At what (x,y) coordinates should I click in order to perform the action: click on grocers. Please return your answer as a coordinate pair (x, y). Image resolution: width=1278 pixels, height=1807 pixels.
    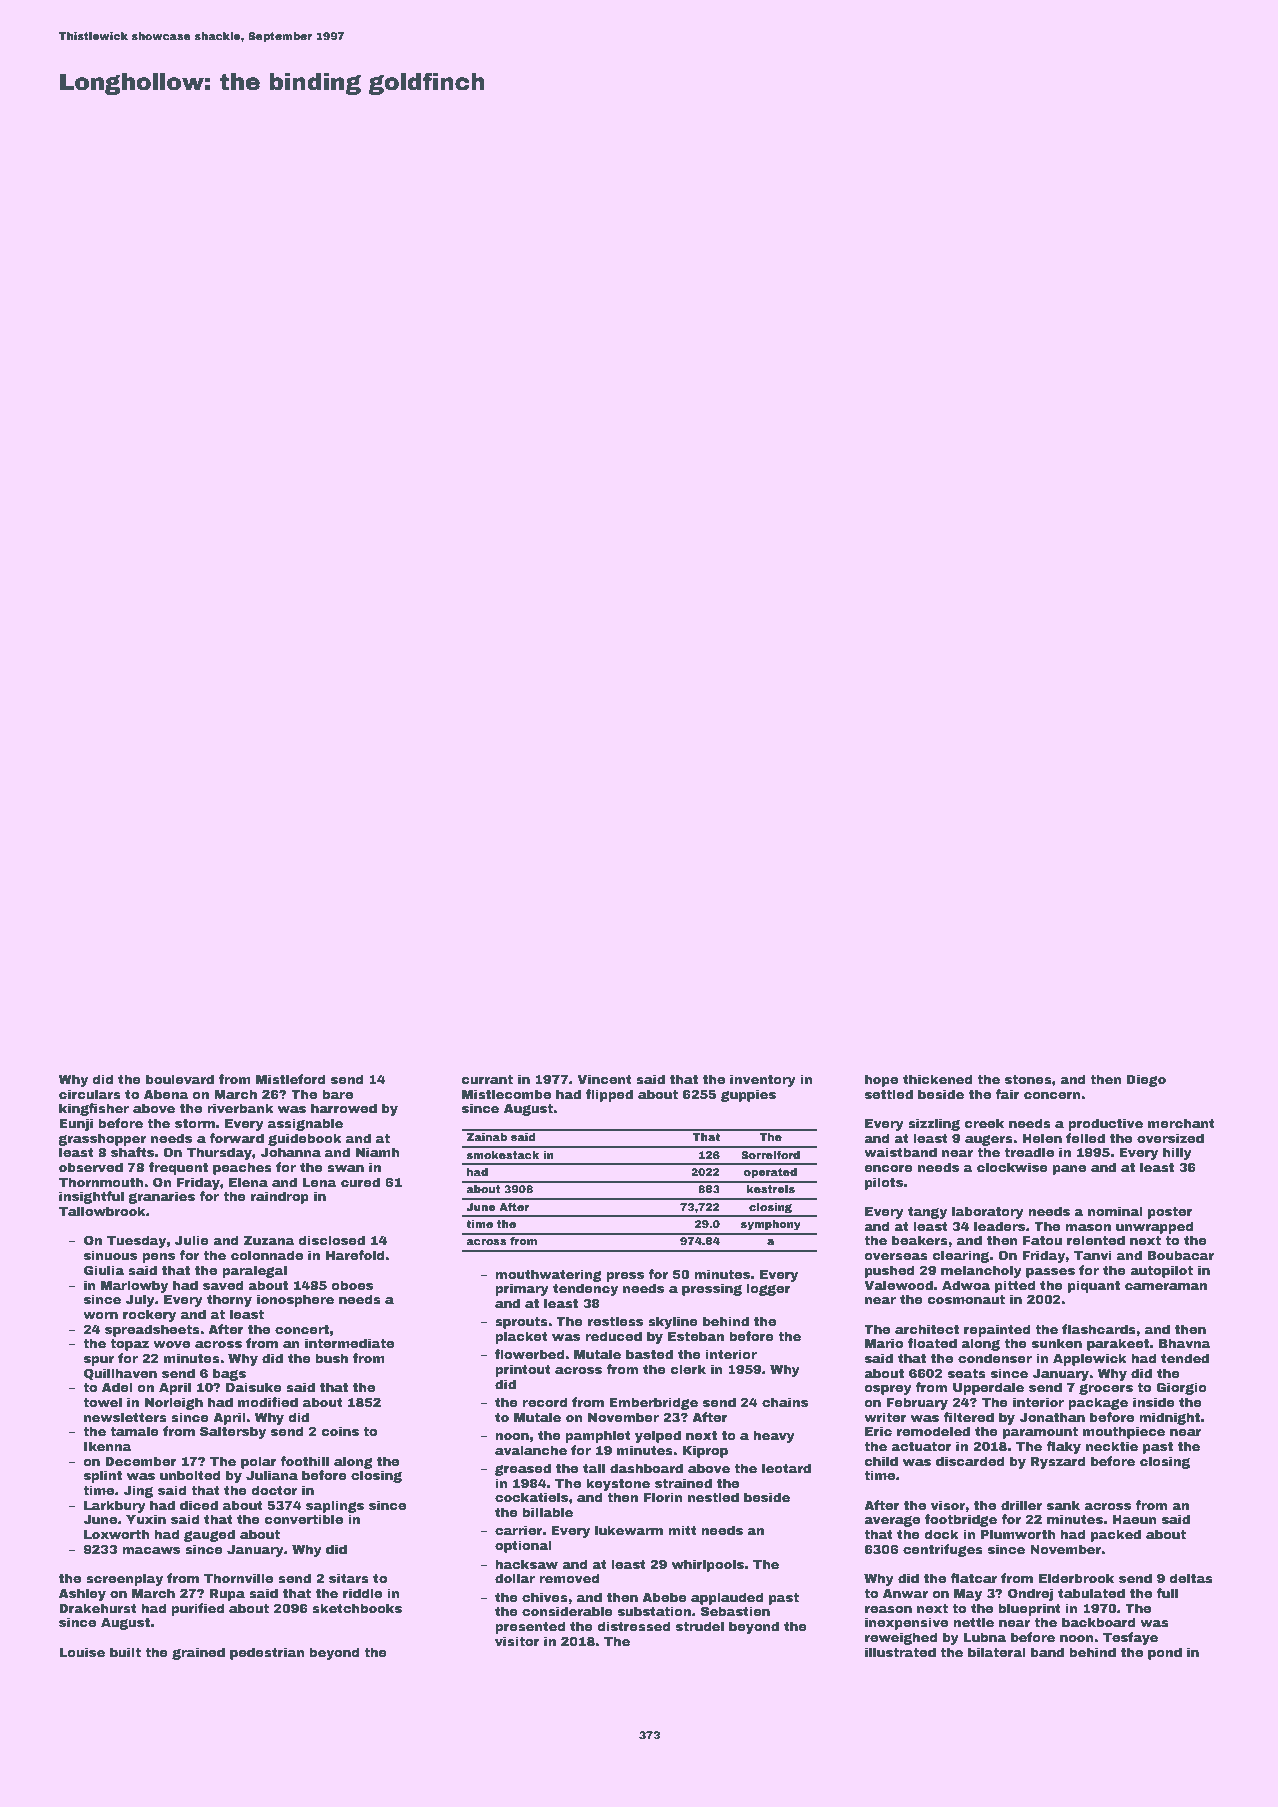
    Looking at the image, I should click on (1106, 1389).
